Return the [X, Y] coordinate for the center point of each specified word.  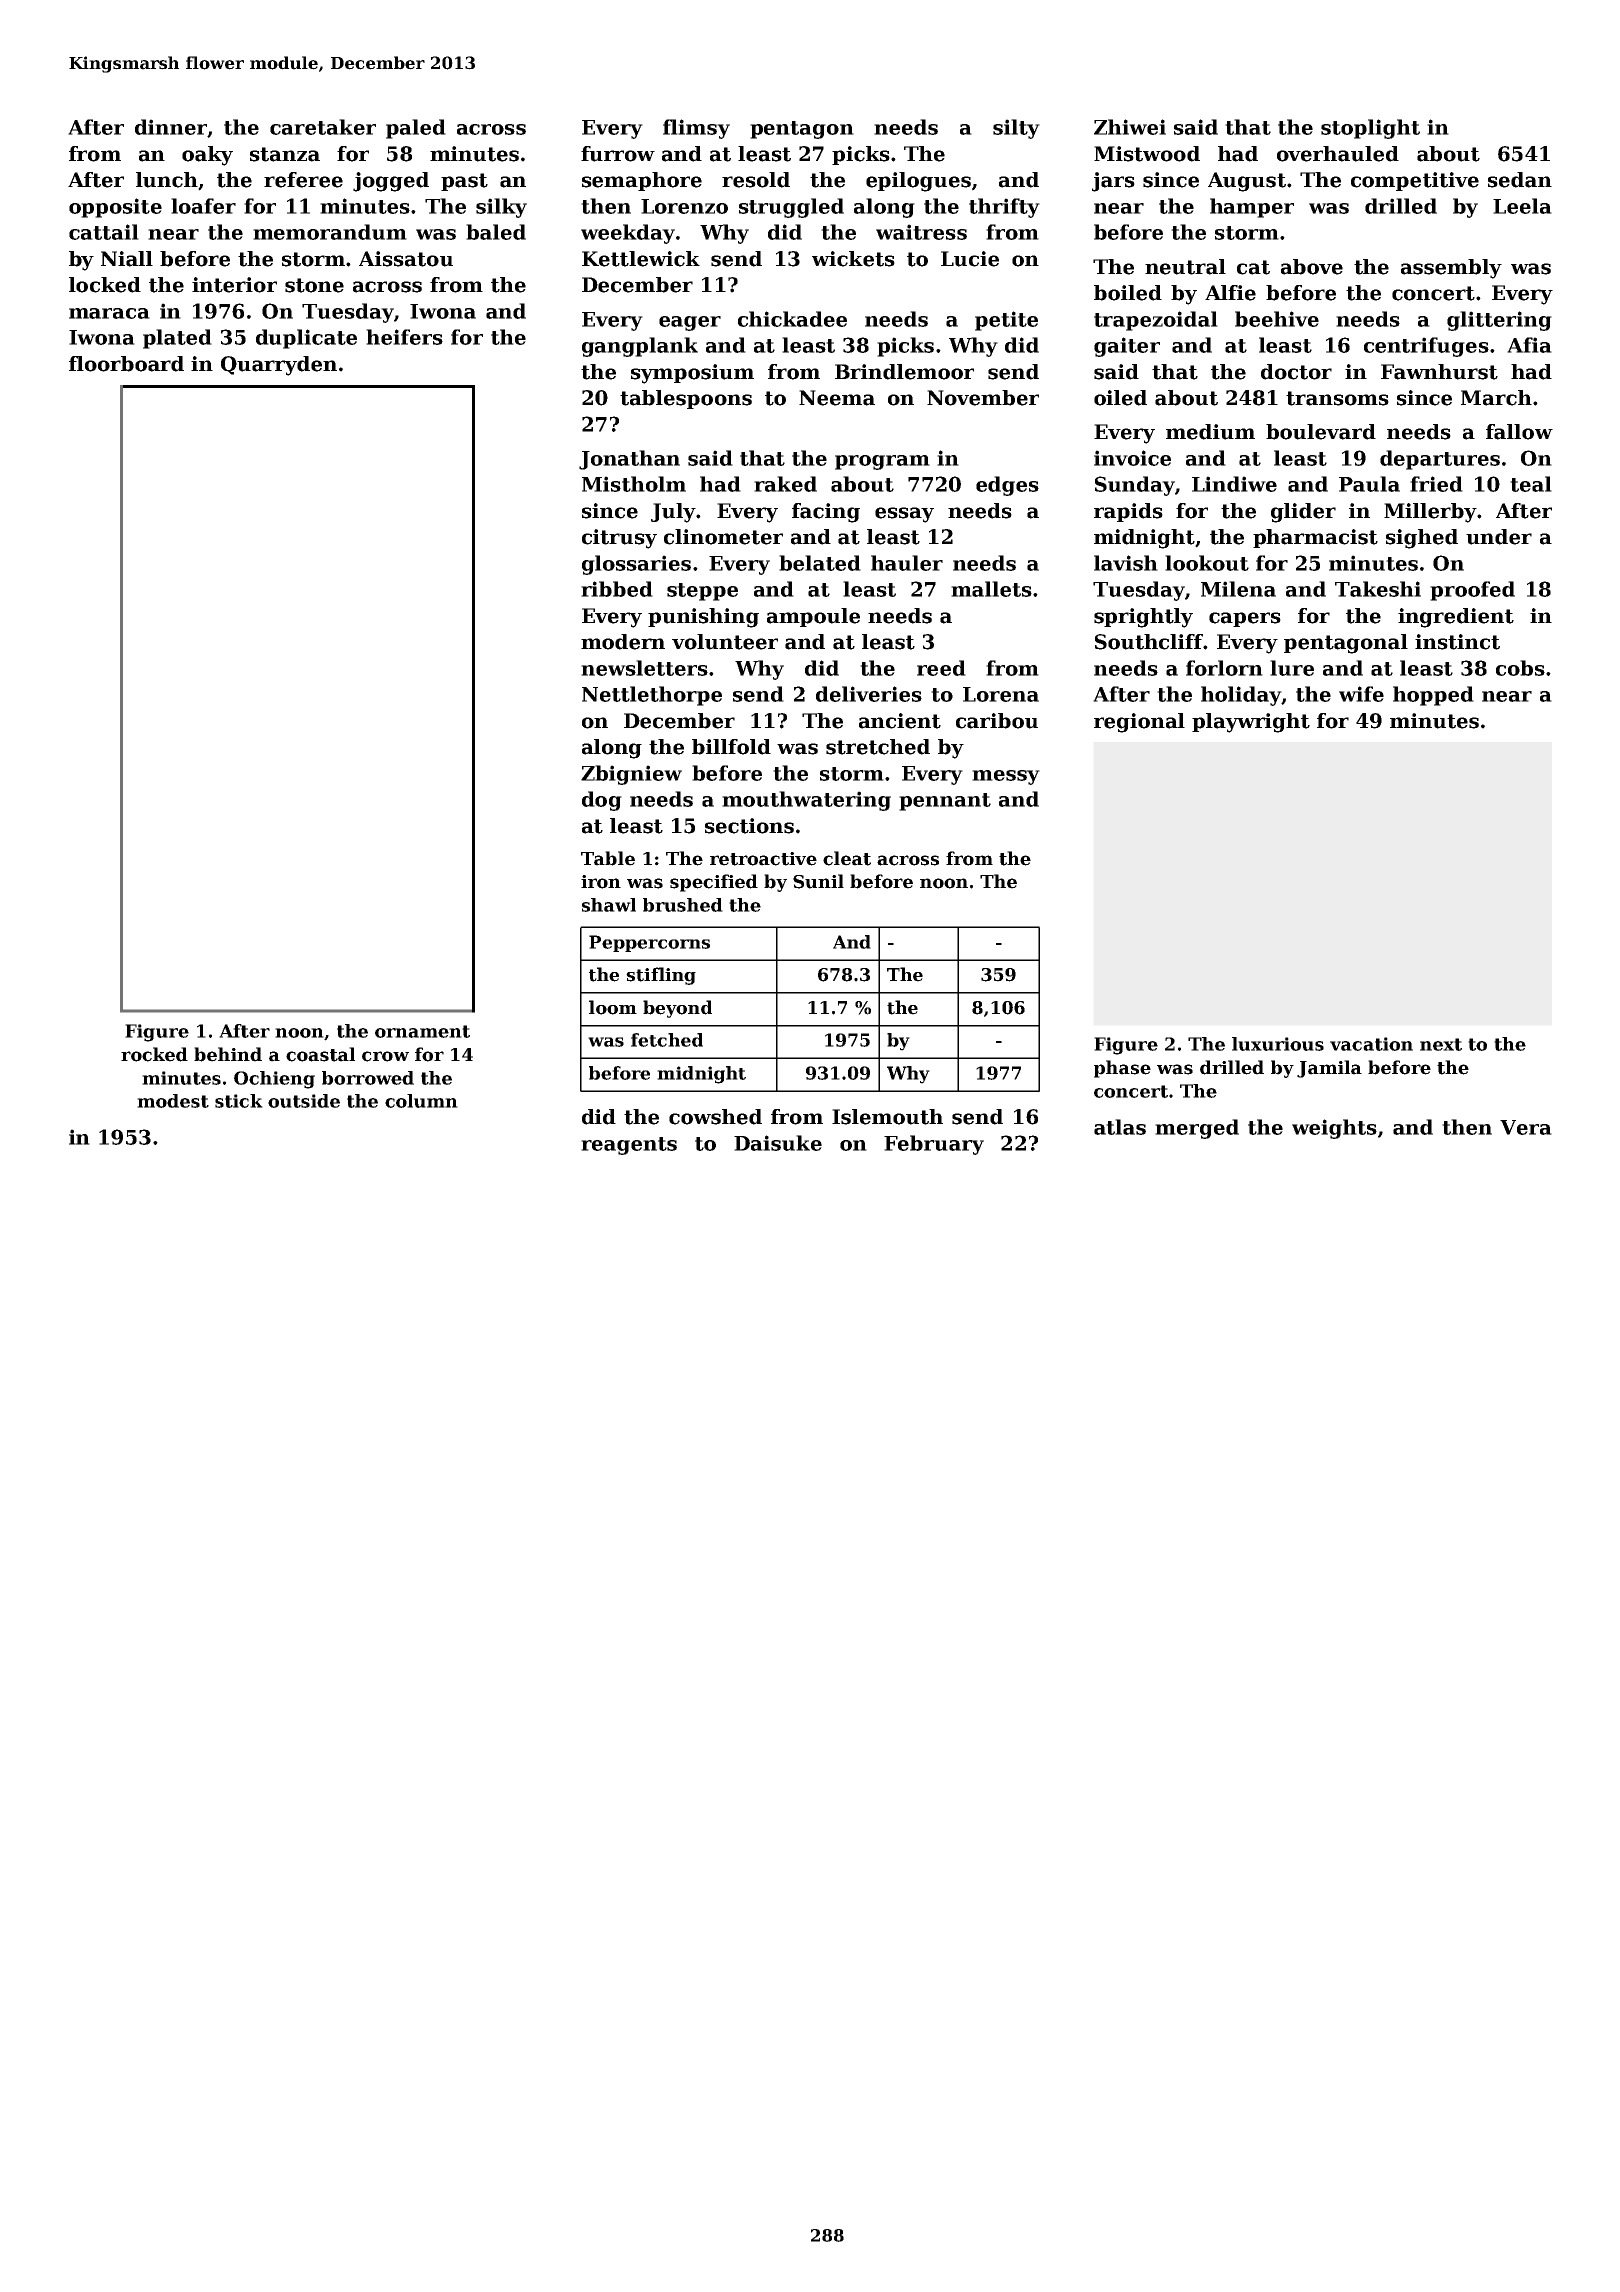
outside [304, 1101]
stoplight [1370, 129]
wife [1361, 694]
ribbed [617, 589]
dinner [171, 127]
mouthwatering [806, 801]
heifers [404, 337]
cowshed [715, 1117]
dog [602, 801]
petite [1006, 321]
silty [1016, 129]
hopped [1433, 696]
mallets [991, 589]
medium [1210, 432]
